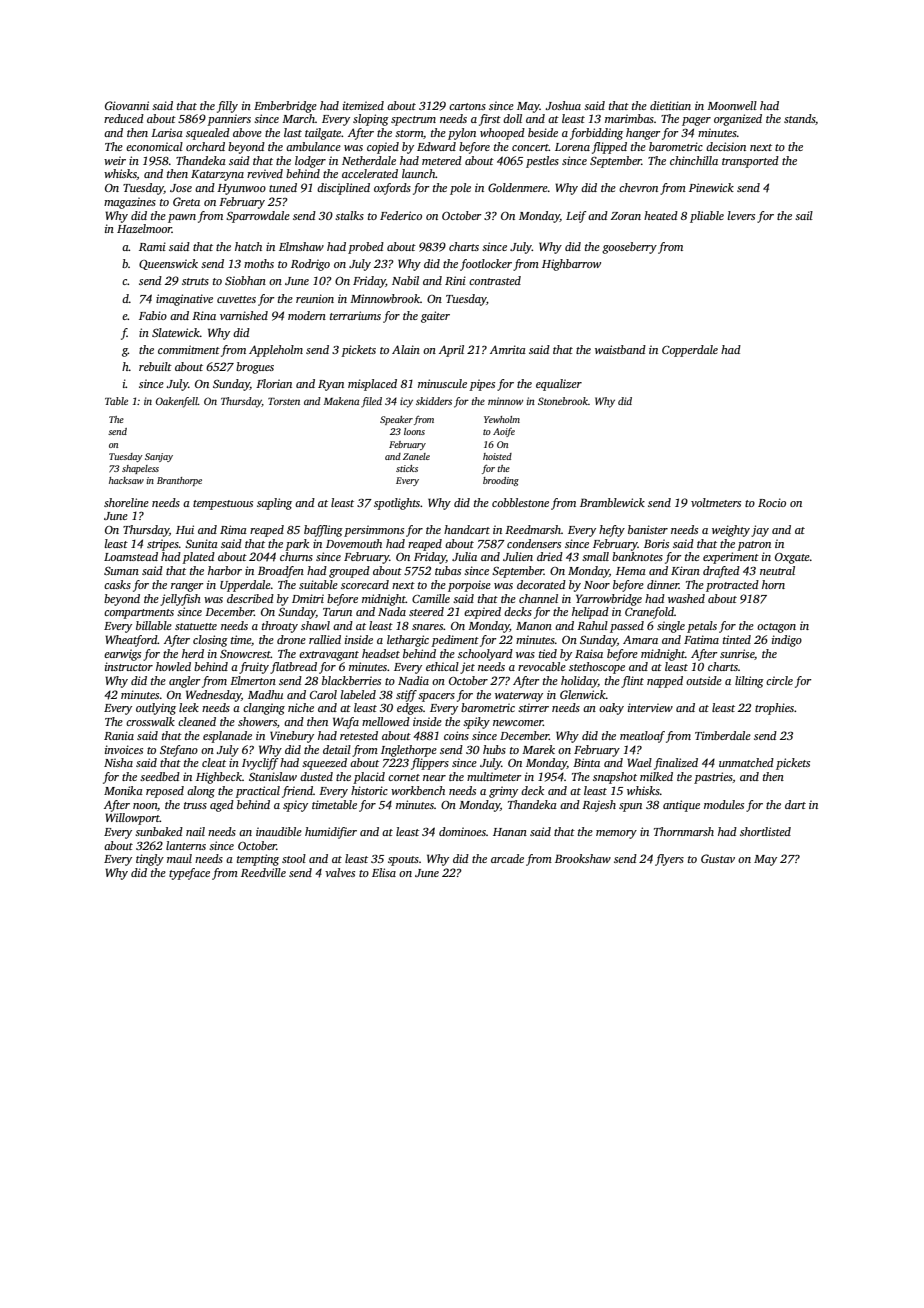 Image resolution: width=924 pixels, height=1308 pixels. Describe the element at coordinates (127, 105) in the page. I see `Giovanni` at that location.
